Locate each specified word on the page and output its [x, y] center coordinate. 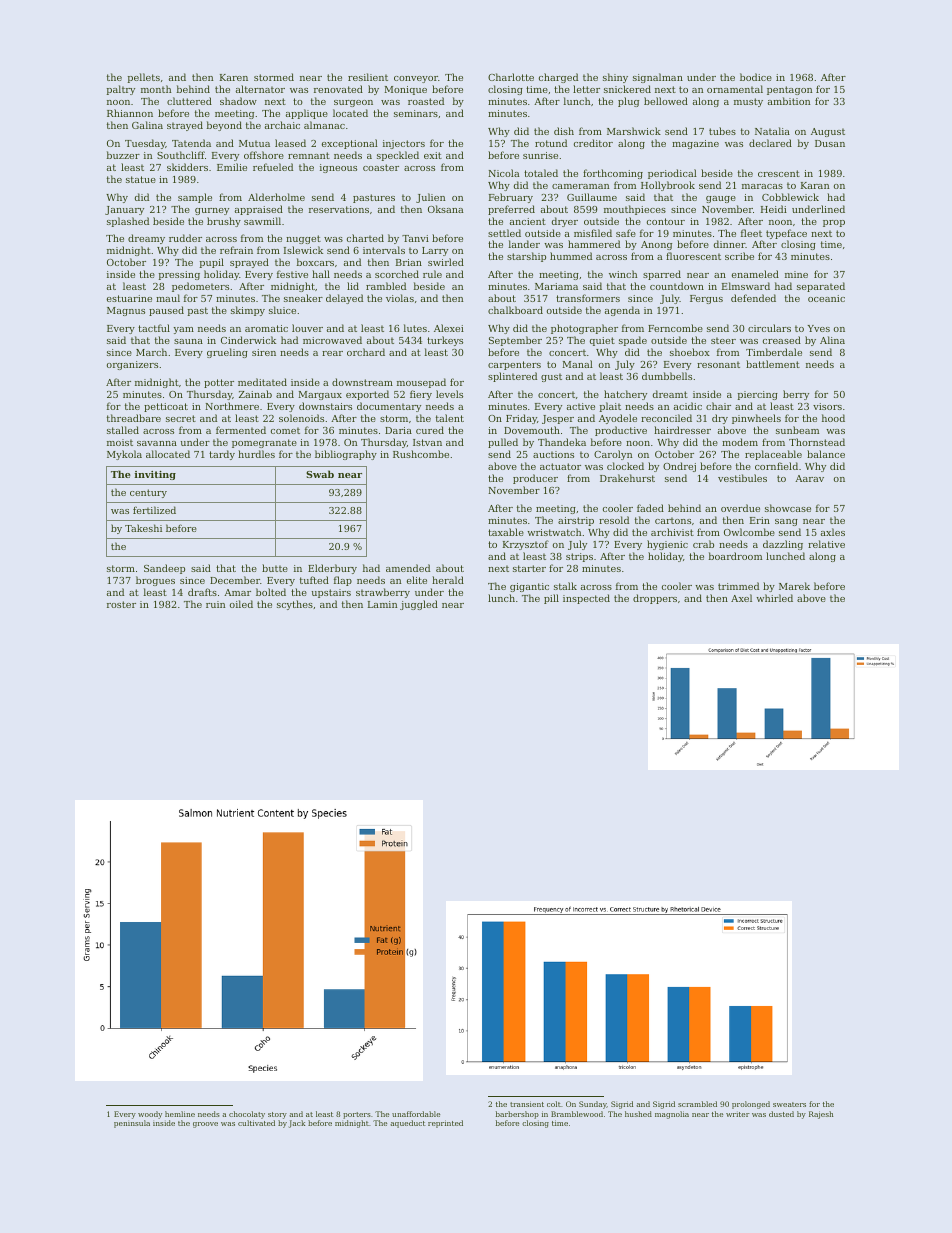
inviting [155, 475]
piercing [758, 395]
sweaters [789, 1104]
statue [141, 179]
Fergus [706, 299]
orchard [366, 352]
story [277, 1115]
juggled [419, 605]
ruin [215, 604]
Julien [430, 198]
